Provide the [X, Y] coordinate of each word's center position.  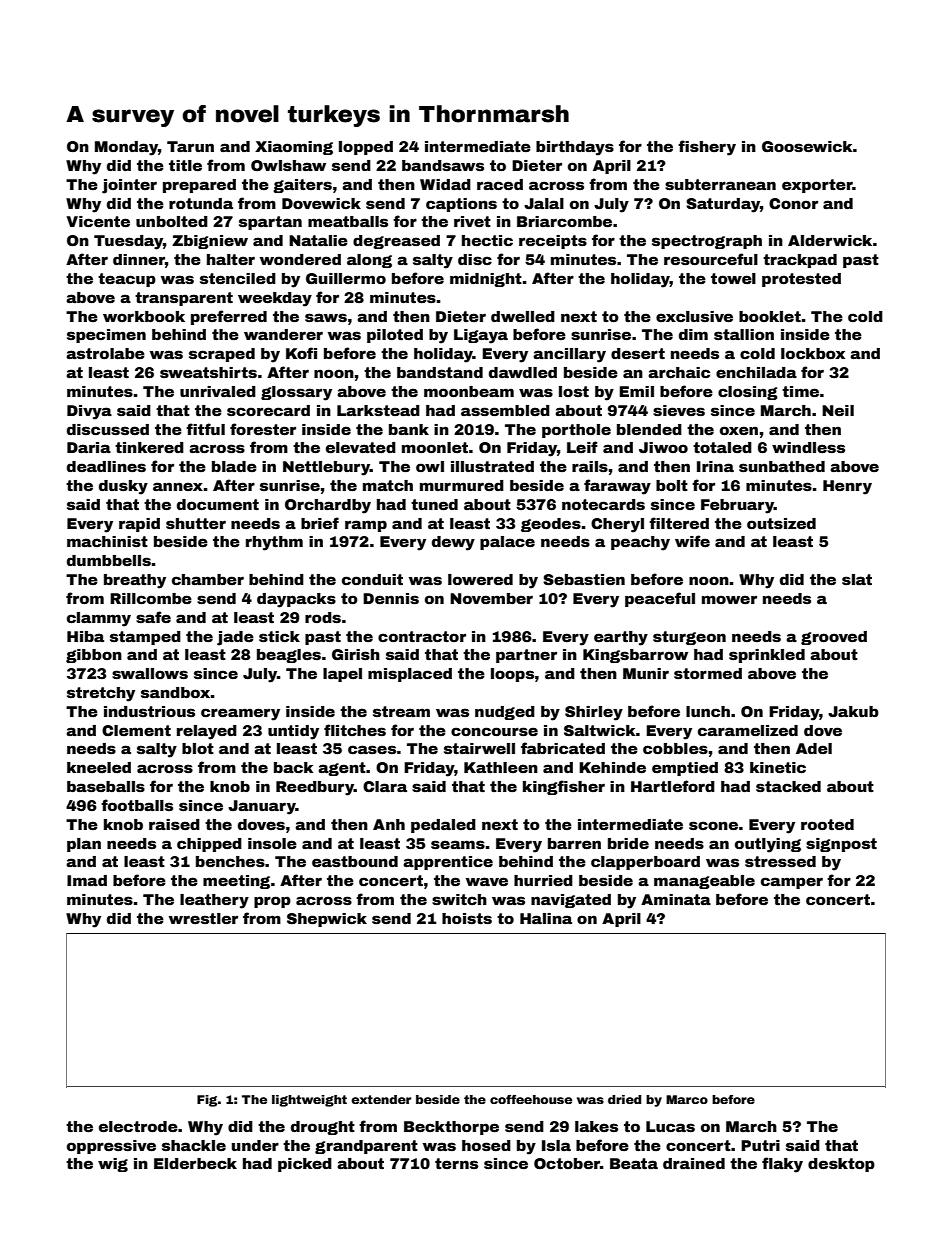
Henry [847, 487]
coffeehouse [531, 1099]
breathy [135, 581]
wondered [300, 259]
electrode [138, 1126]
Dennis [391, 598]
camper [792, 883]
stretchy [101, 694]
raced [500, 184]
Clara [385, 786]
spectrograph [707, 242]
